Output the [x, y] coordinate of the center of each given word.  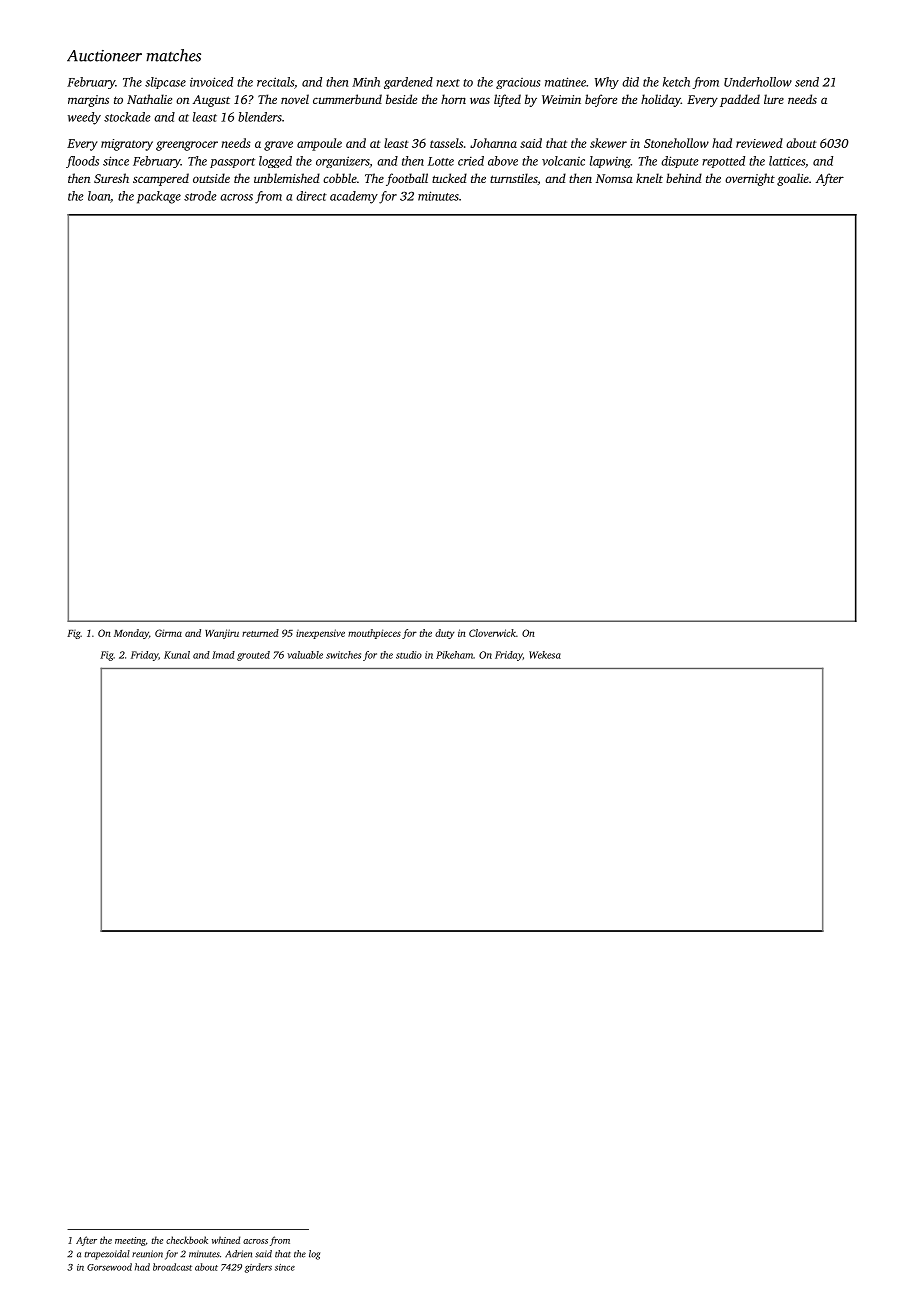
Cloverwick [492, 633]
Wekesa [545, 655]
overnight [750, 179]
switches [343, 655]
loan [99, 196]
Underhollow [758, 82]
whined [226, 1240]
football [407, 179]
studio [409, 655]
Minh [366, 82]
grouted [253, 656]
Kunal [177, 655]
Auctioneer [104, 56]
